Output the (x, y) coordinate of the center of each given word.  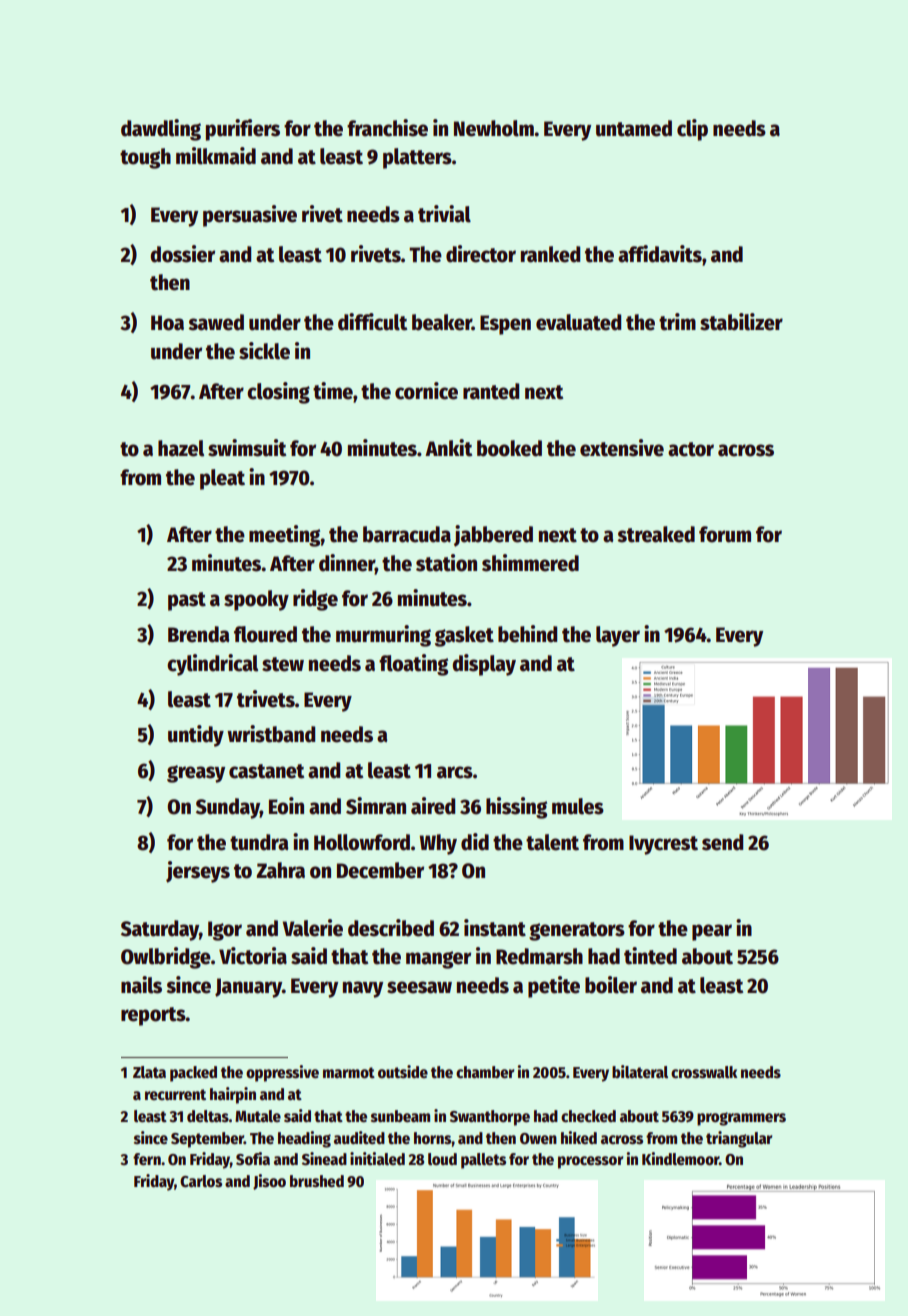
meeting (285, 536)
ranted (491, 391)
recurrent (175, 1095)
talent (552, 842)
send (722, 842)
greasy (196, 774)
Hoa (167, 323)
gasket (464, 636)
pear (712, 932)
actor (691, 449)
